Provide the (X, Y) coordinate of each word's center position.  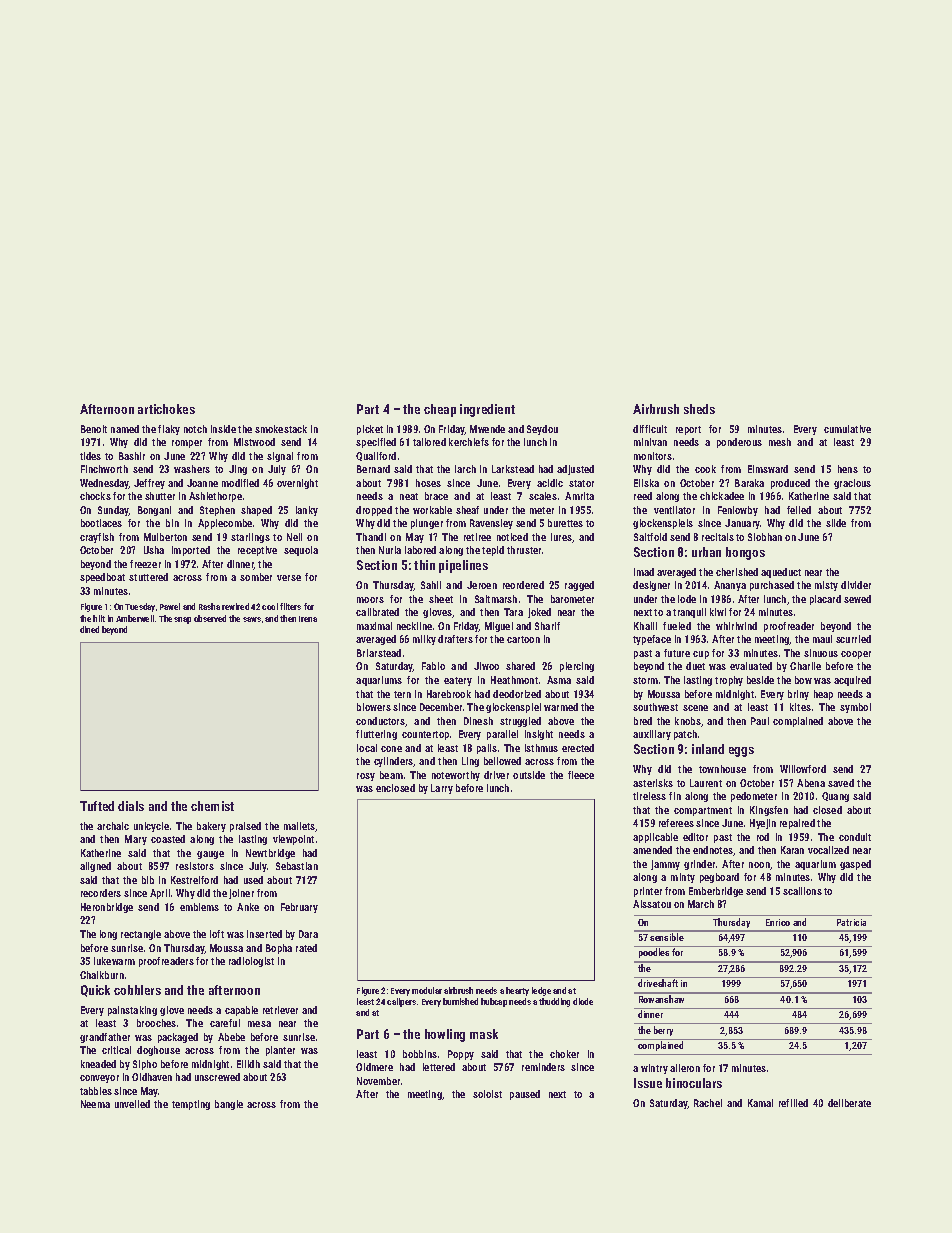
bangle (229, 1105)
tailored (429, 442)
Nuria (390, 550)
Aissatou (652, 904)
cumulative (847, 429)
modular (427, 990)
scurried (853, 639)
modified (240, 483)
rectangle (141, 935)
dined (89, 629)
